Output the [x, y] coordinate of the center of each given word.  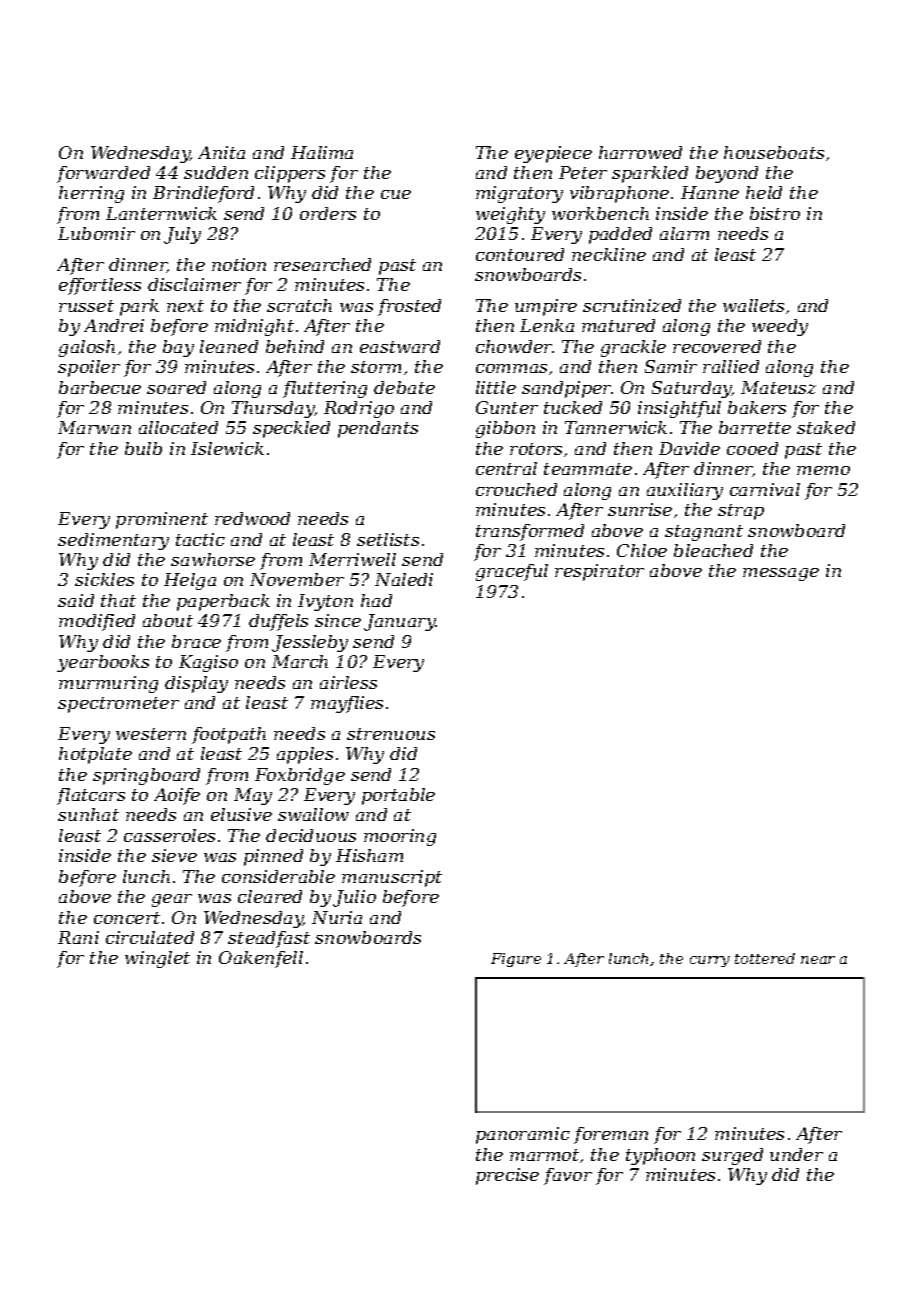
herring [91, 194]
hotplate [95, 755]
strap [741, 512]
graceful [512, 572]
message [781, 574]
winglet [157, 959]
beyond [727, 174]
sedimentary [113, 541]
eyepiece [553, 154]
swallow [313, 814]
